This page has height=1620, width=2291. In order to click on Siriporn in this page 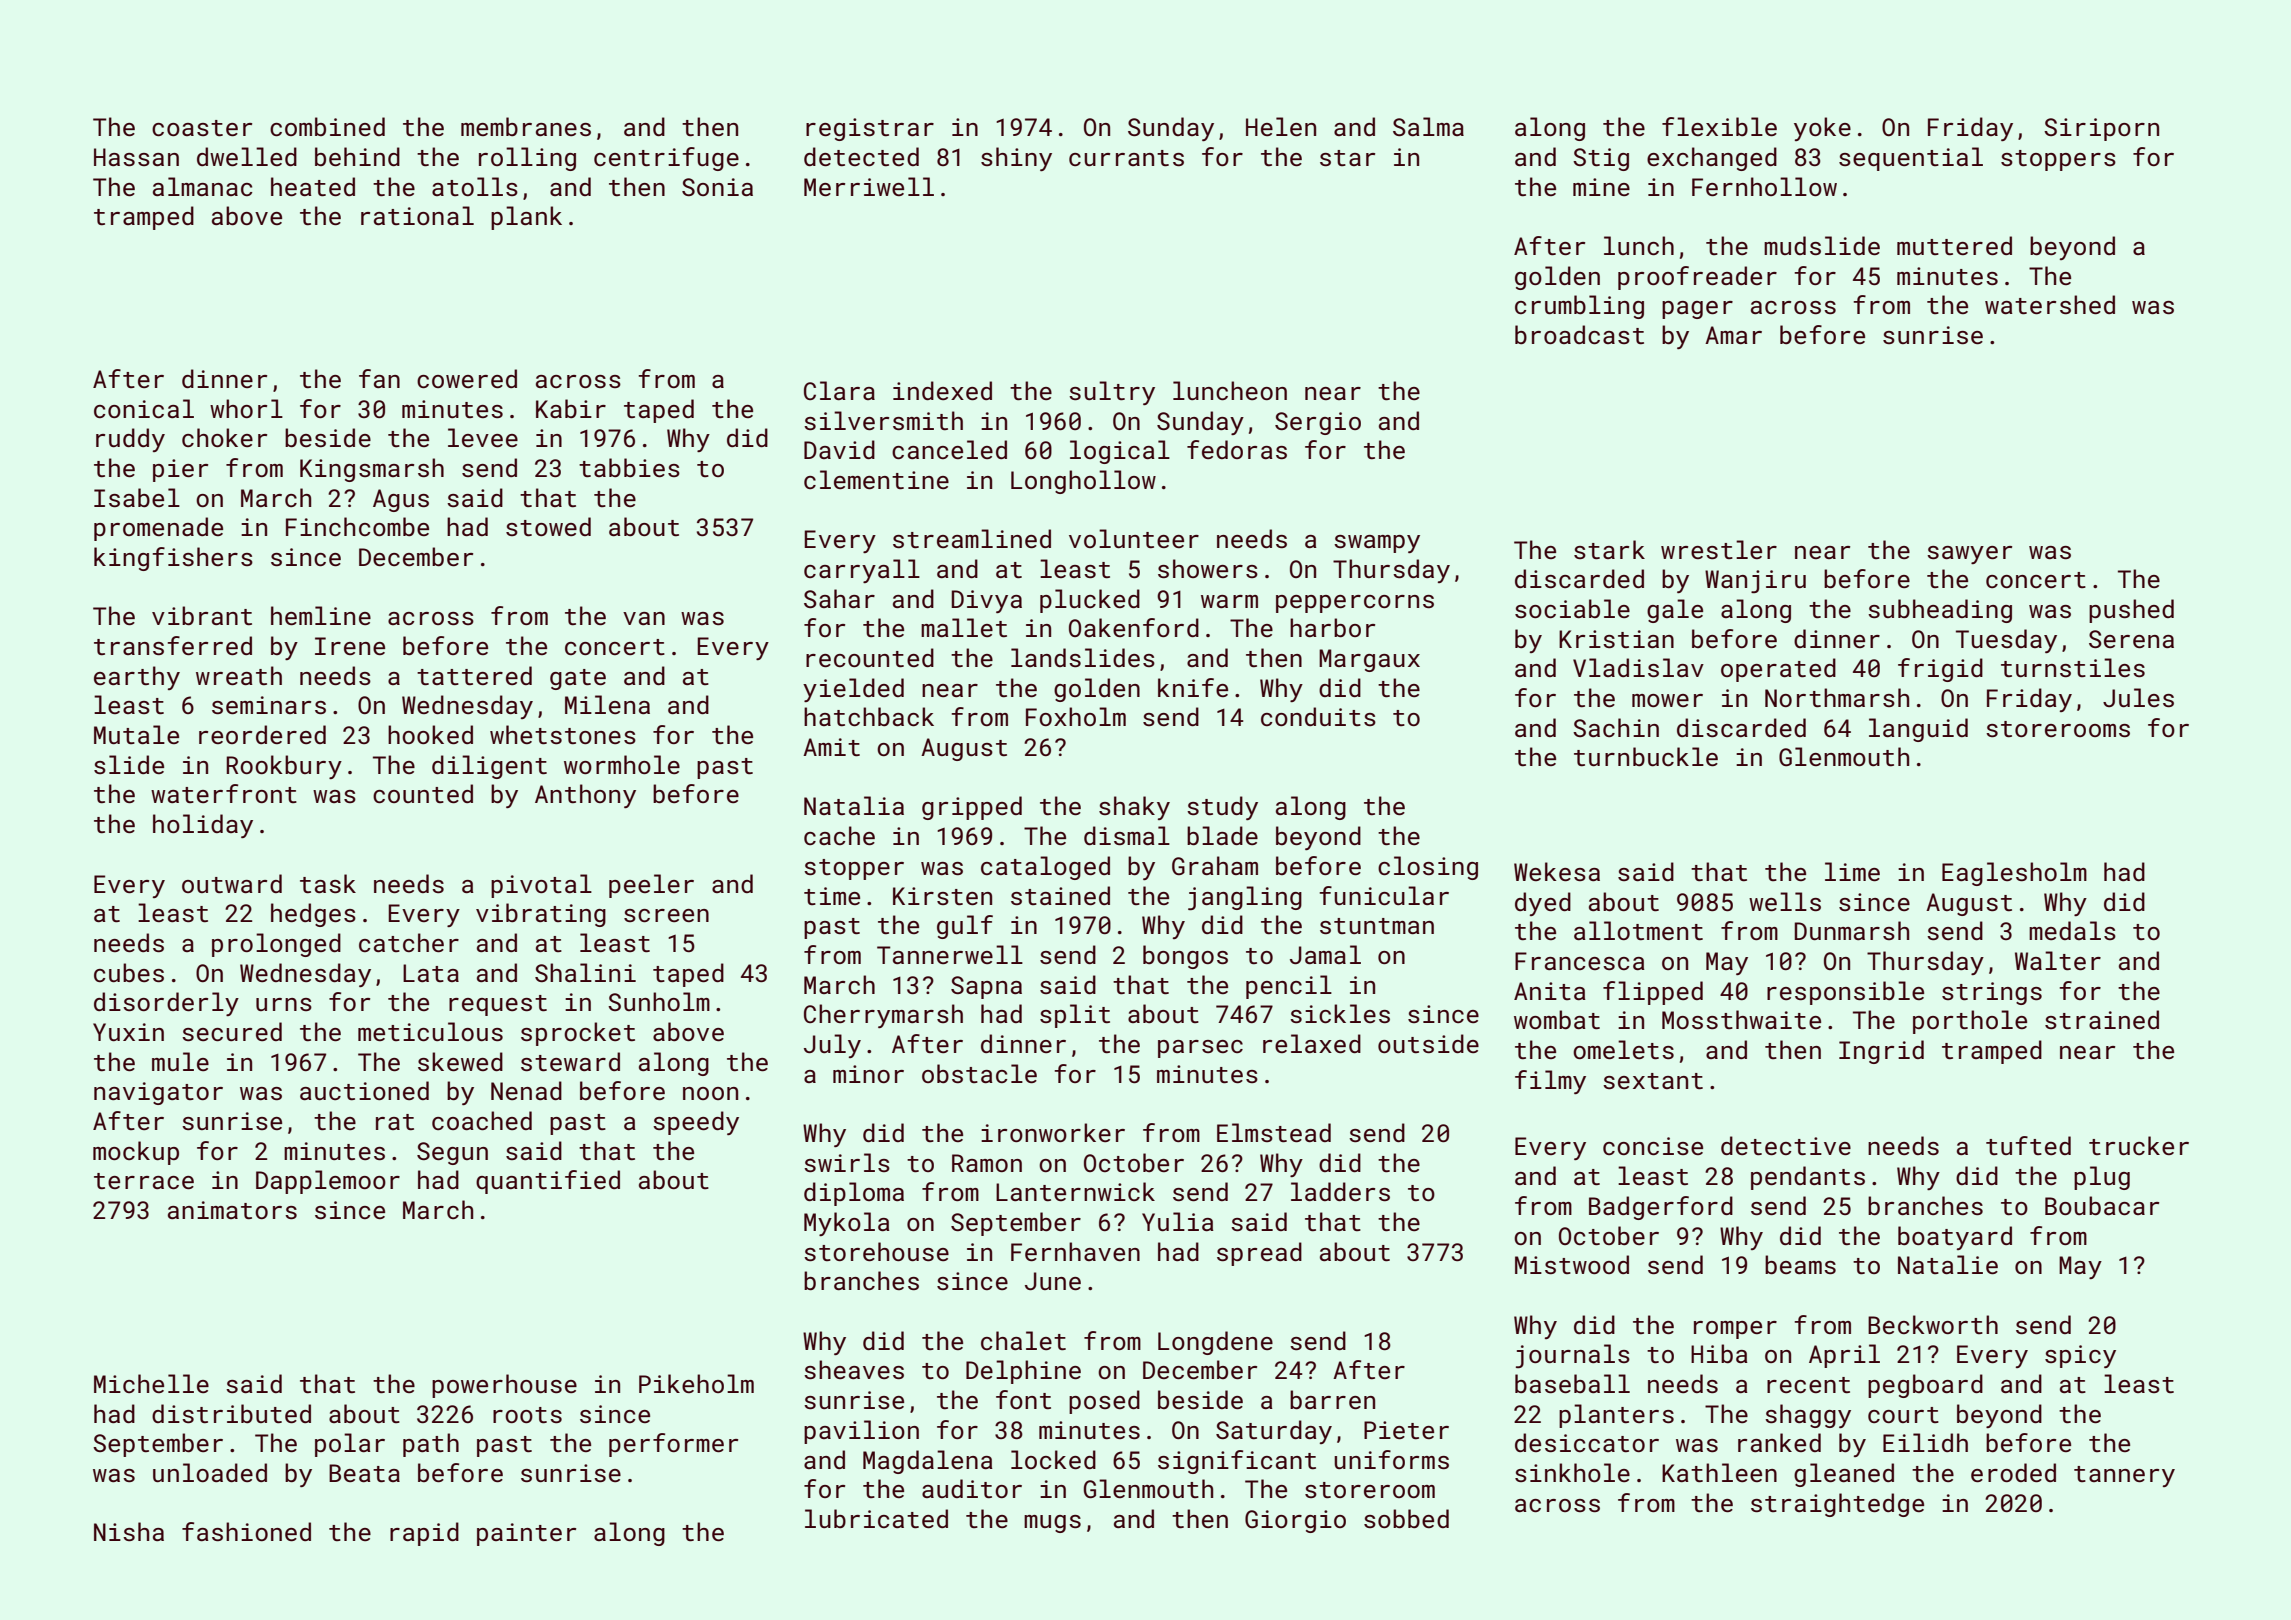, I will do `click(2101, 129)`.
